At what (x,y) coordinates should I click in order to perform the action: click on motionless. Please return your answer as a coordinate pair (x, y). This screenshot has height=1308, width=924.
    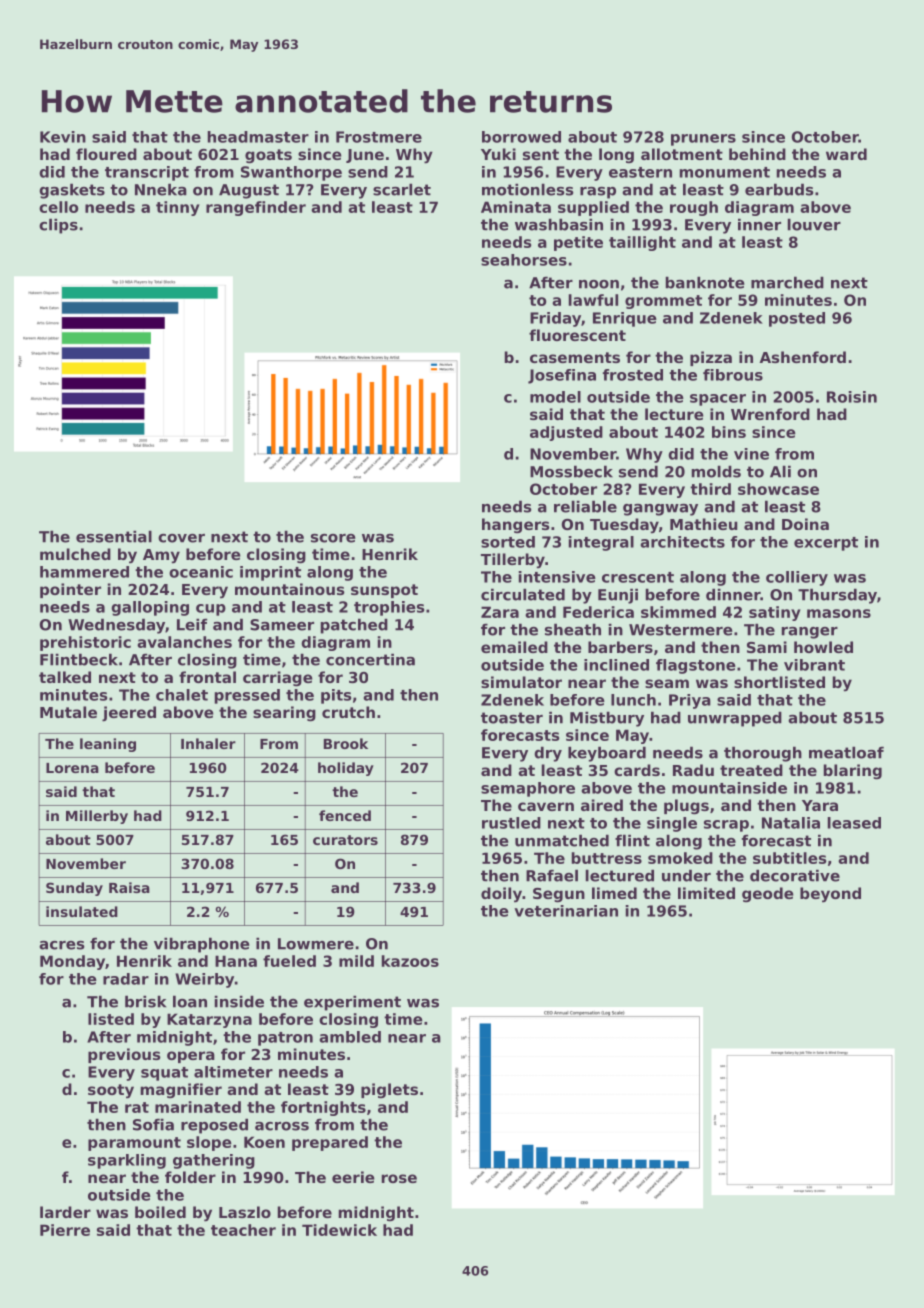
    Looking at the image, I should click on (527, 189).
